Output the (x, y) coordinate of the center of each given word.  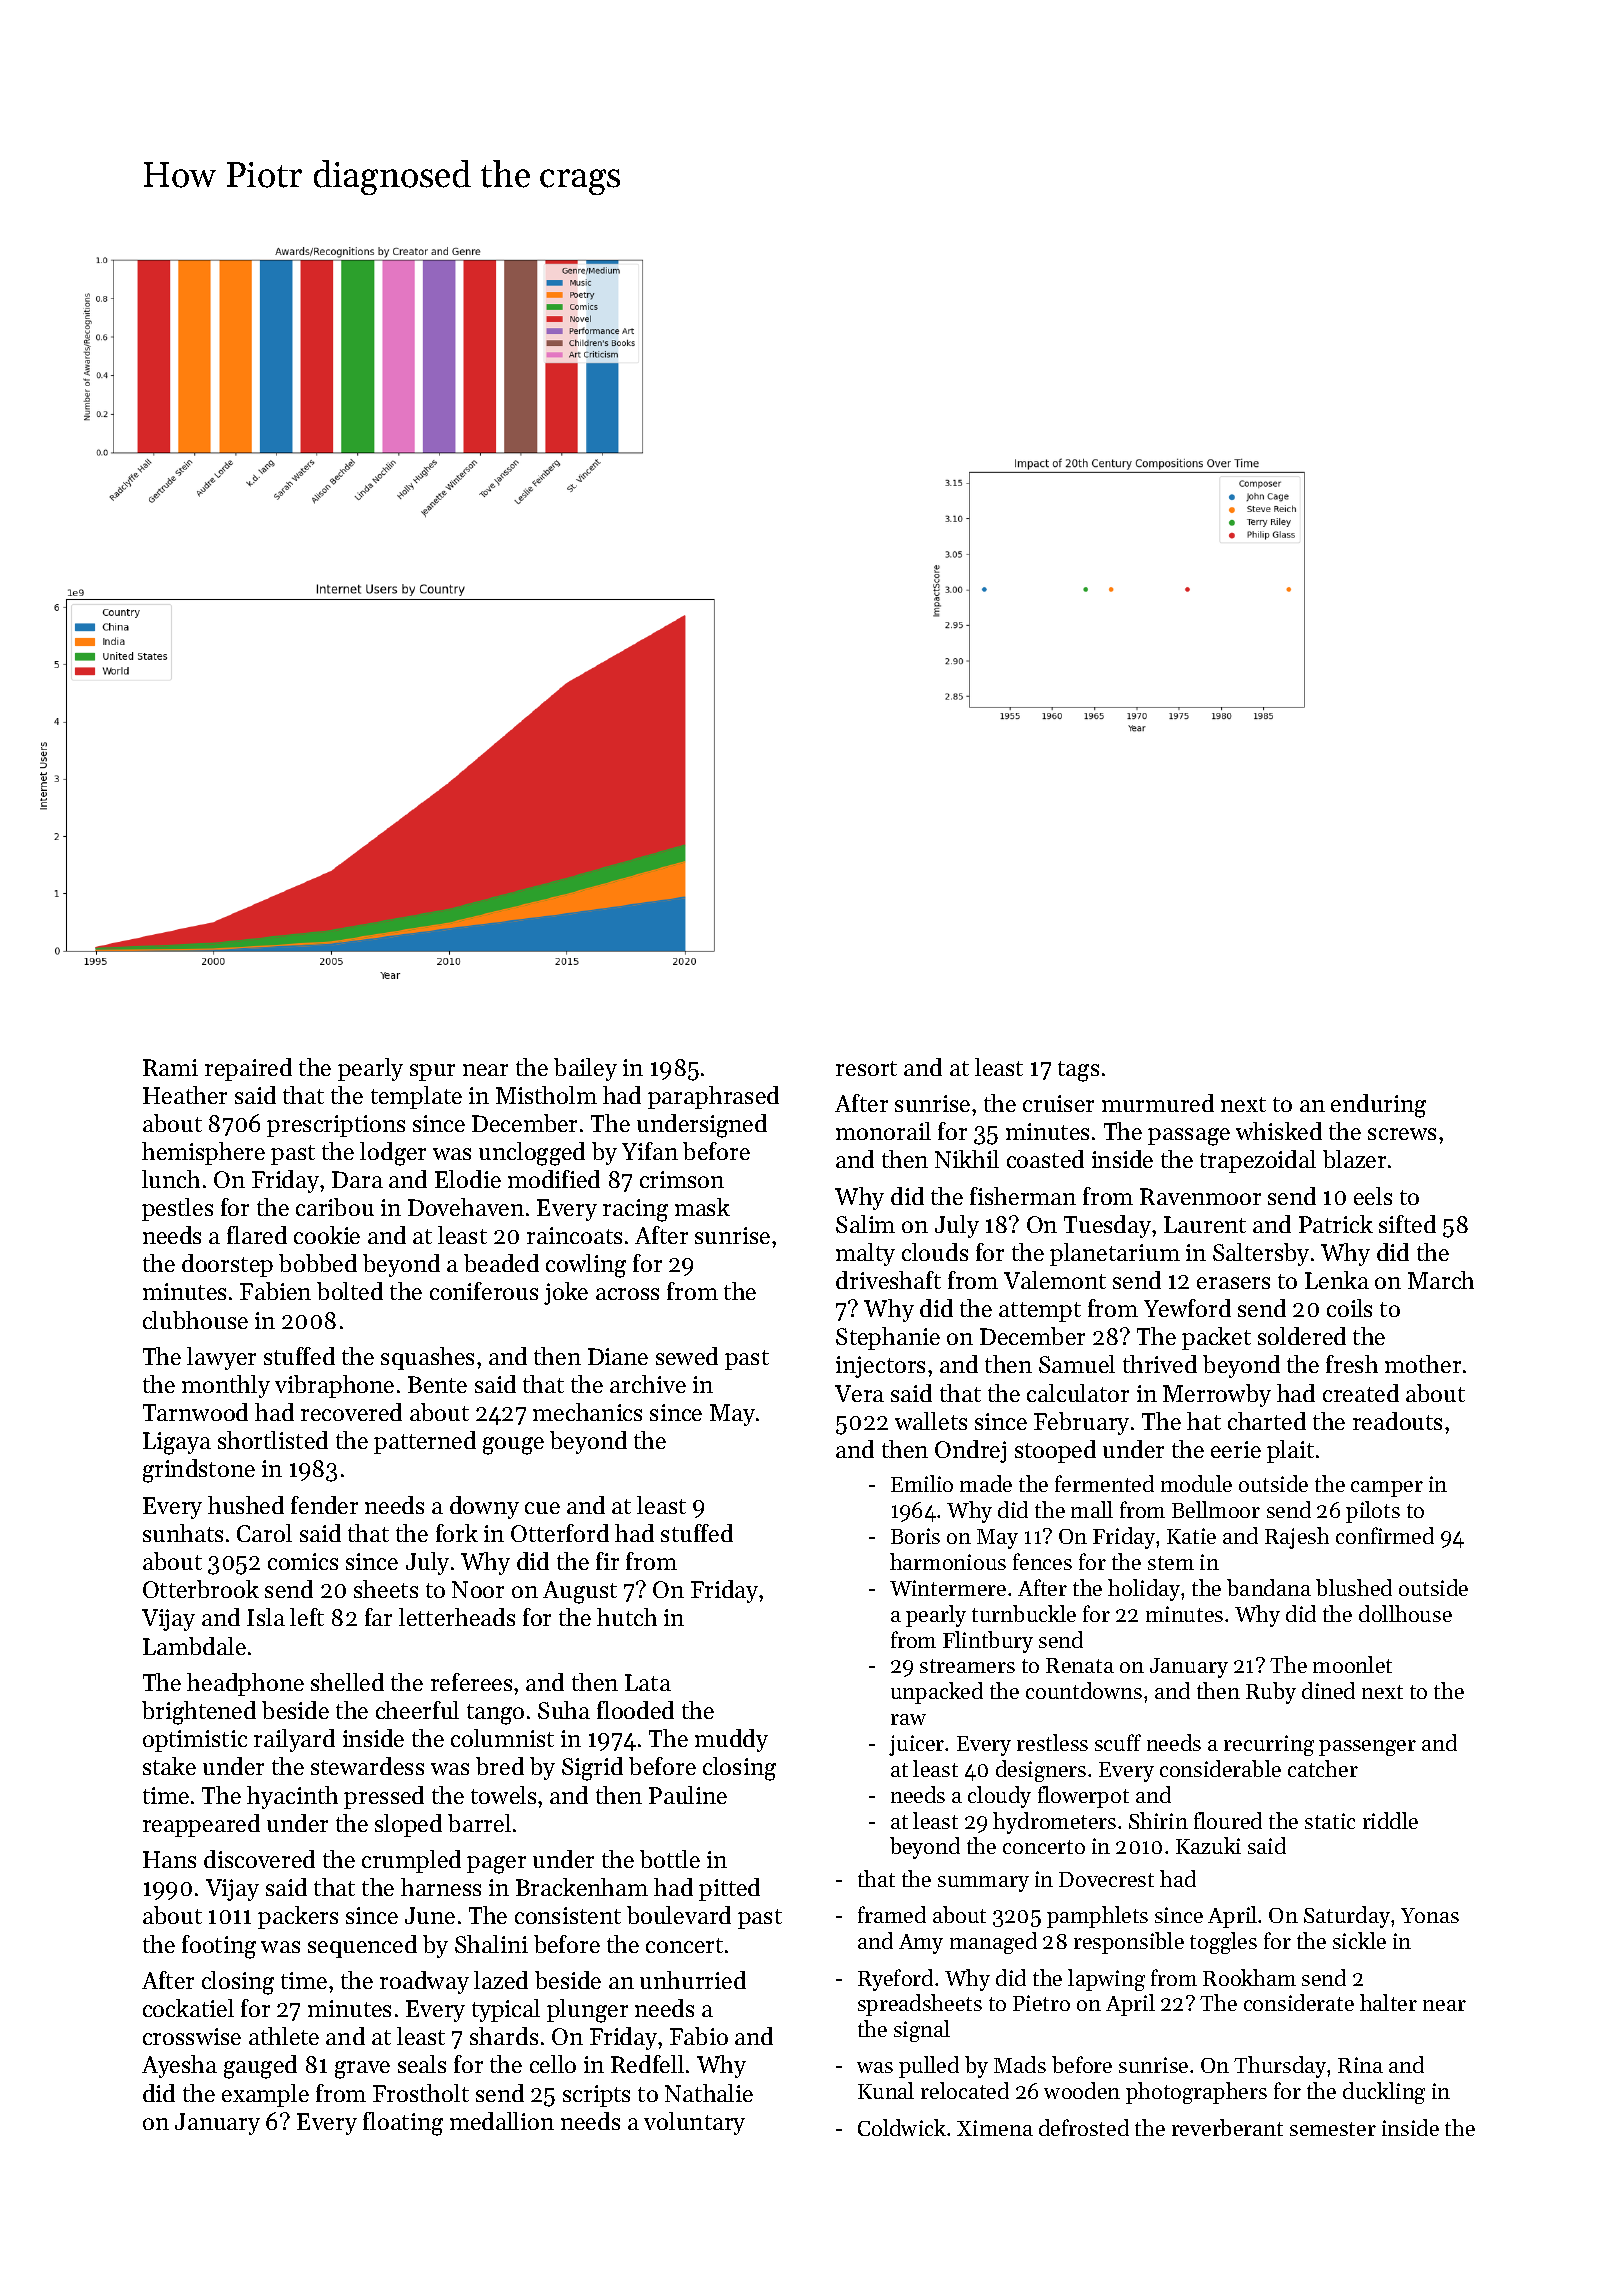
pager (496, 1865)
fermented (1104, 1483)
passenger (1367, 1748)
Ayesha (179, 2066)
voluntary (694, 2123)
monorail (883, 1131)
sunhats (183, 1533)
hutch (627, 1617)
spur (432, 1072)
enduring (1378, 1106)
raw (908, 1719)
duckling (1384, 2093)
